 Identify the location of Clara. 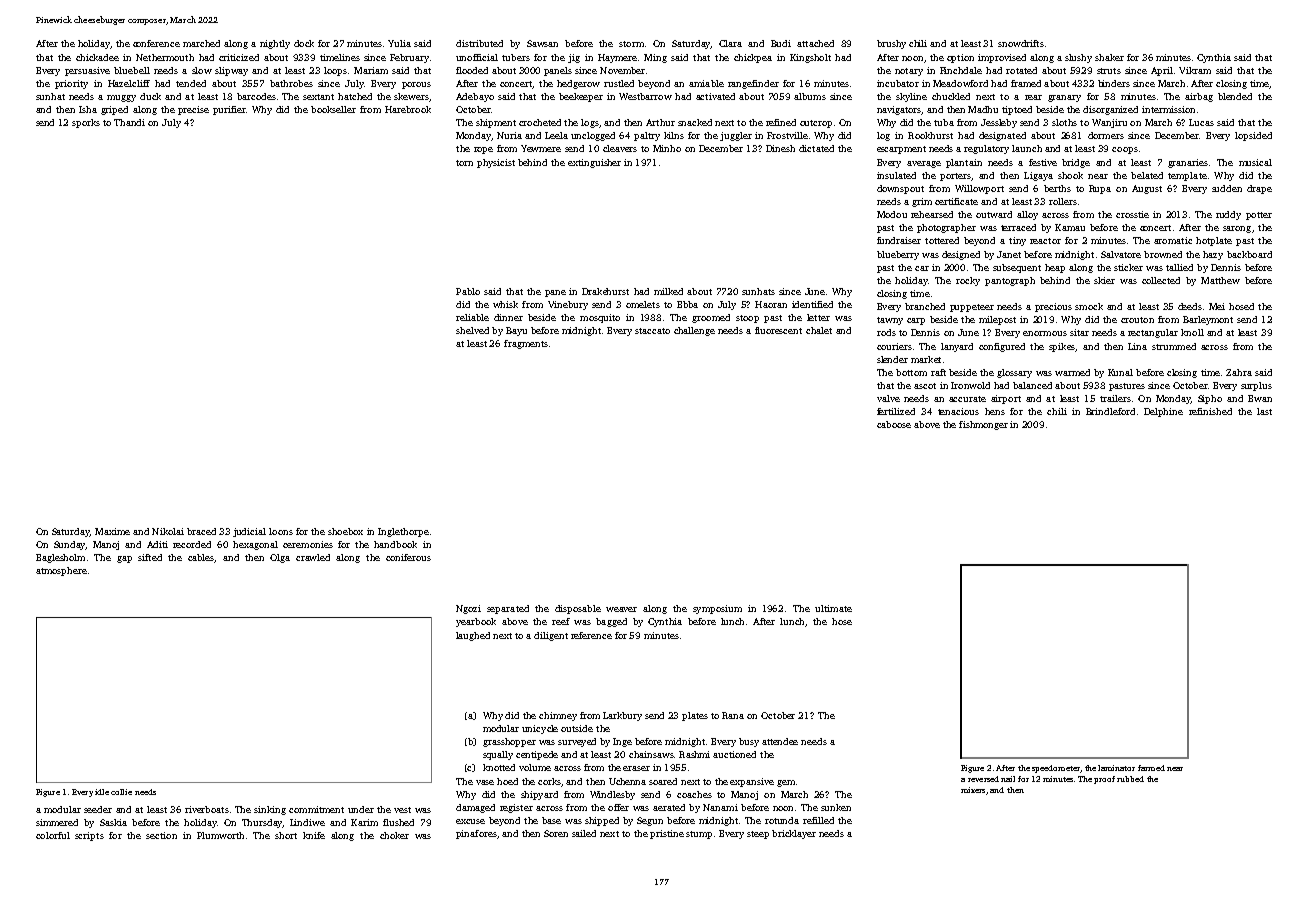
(730, 43).
